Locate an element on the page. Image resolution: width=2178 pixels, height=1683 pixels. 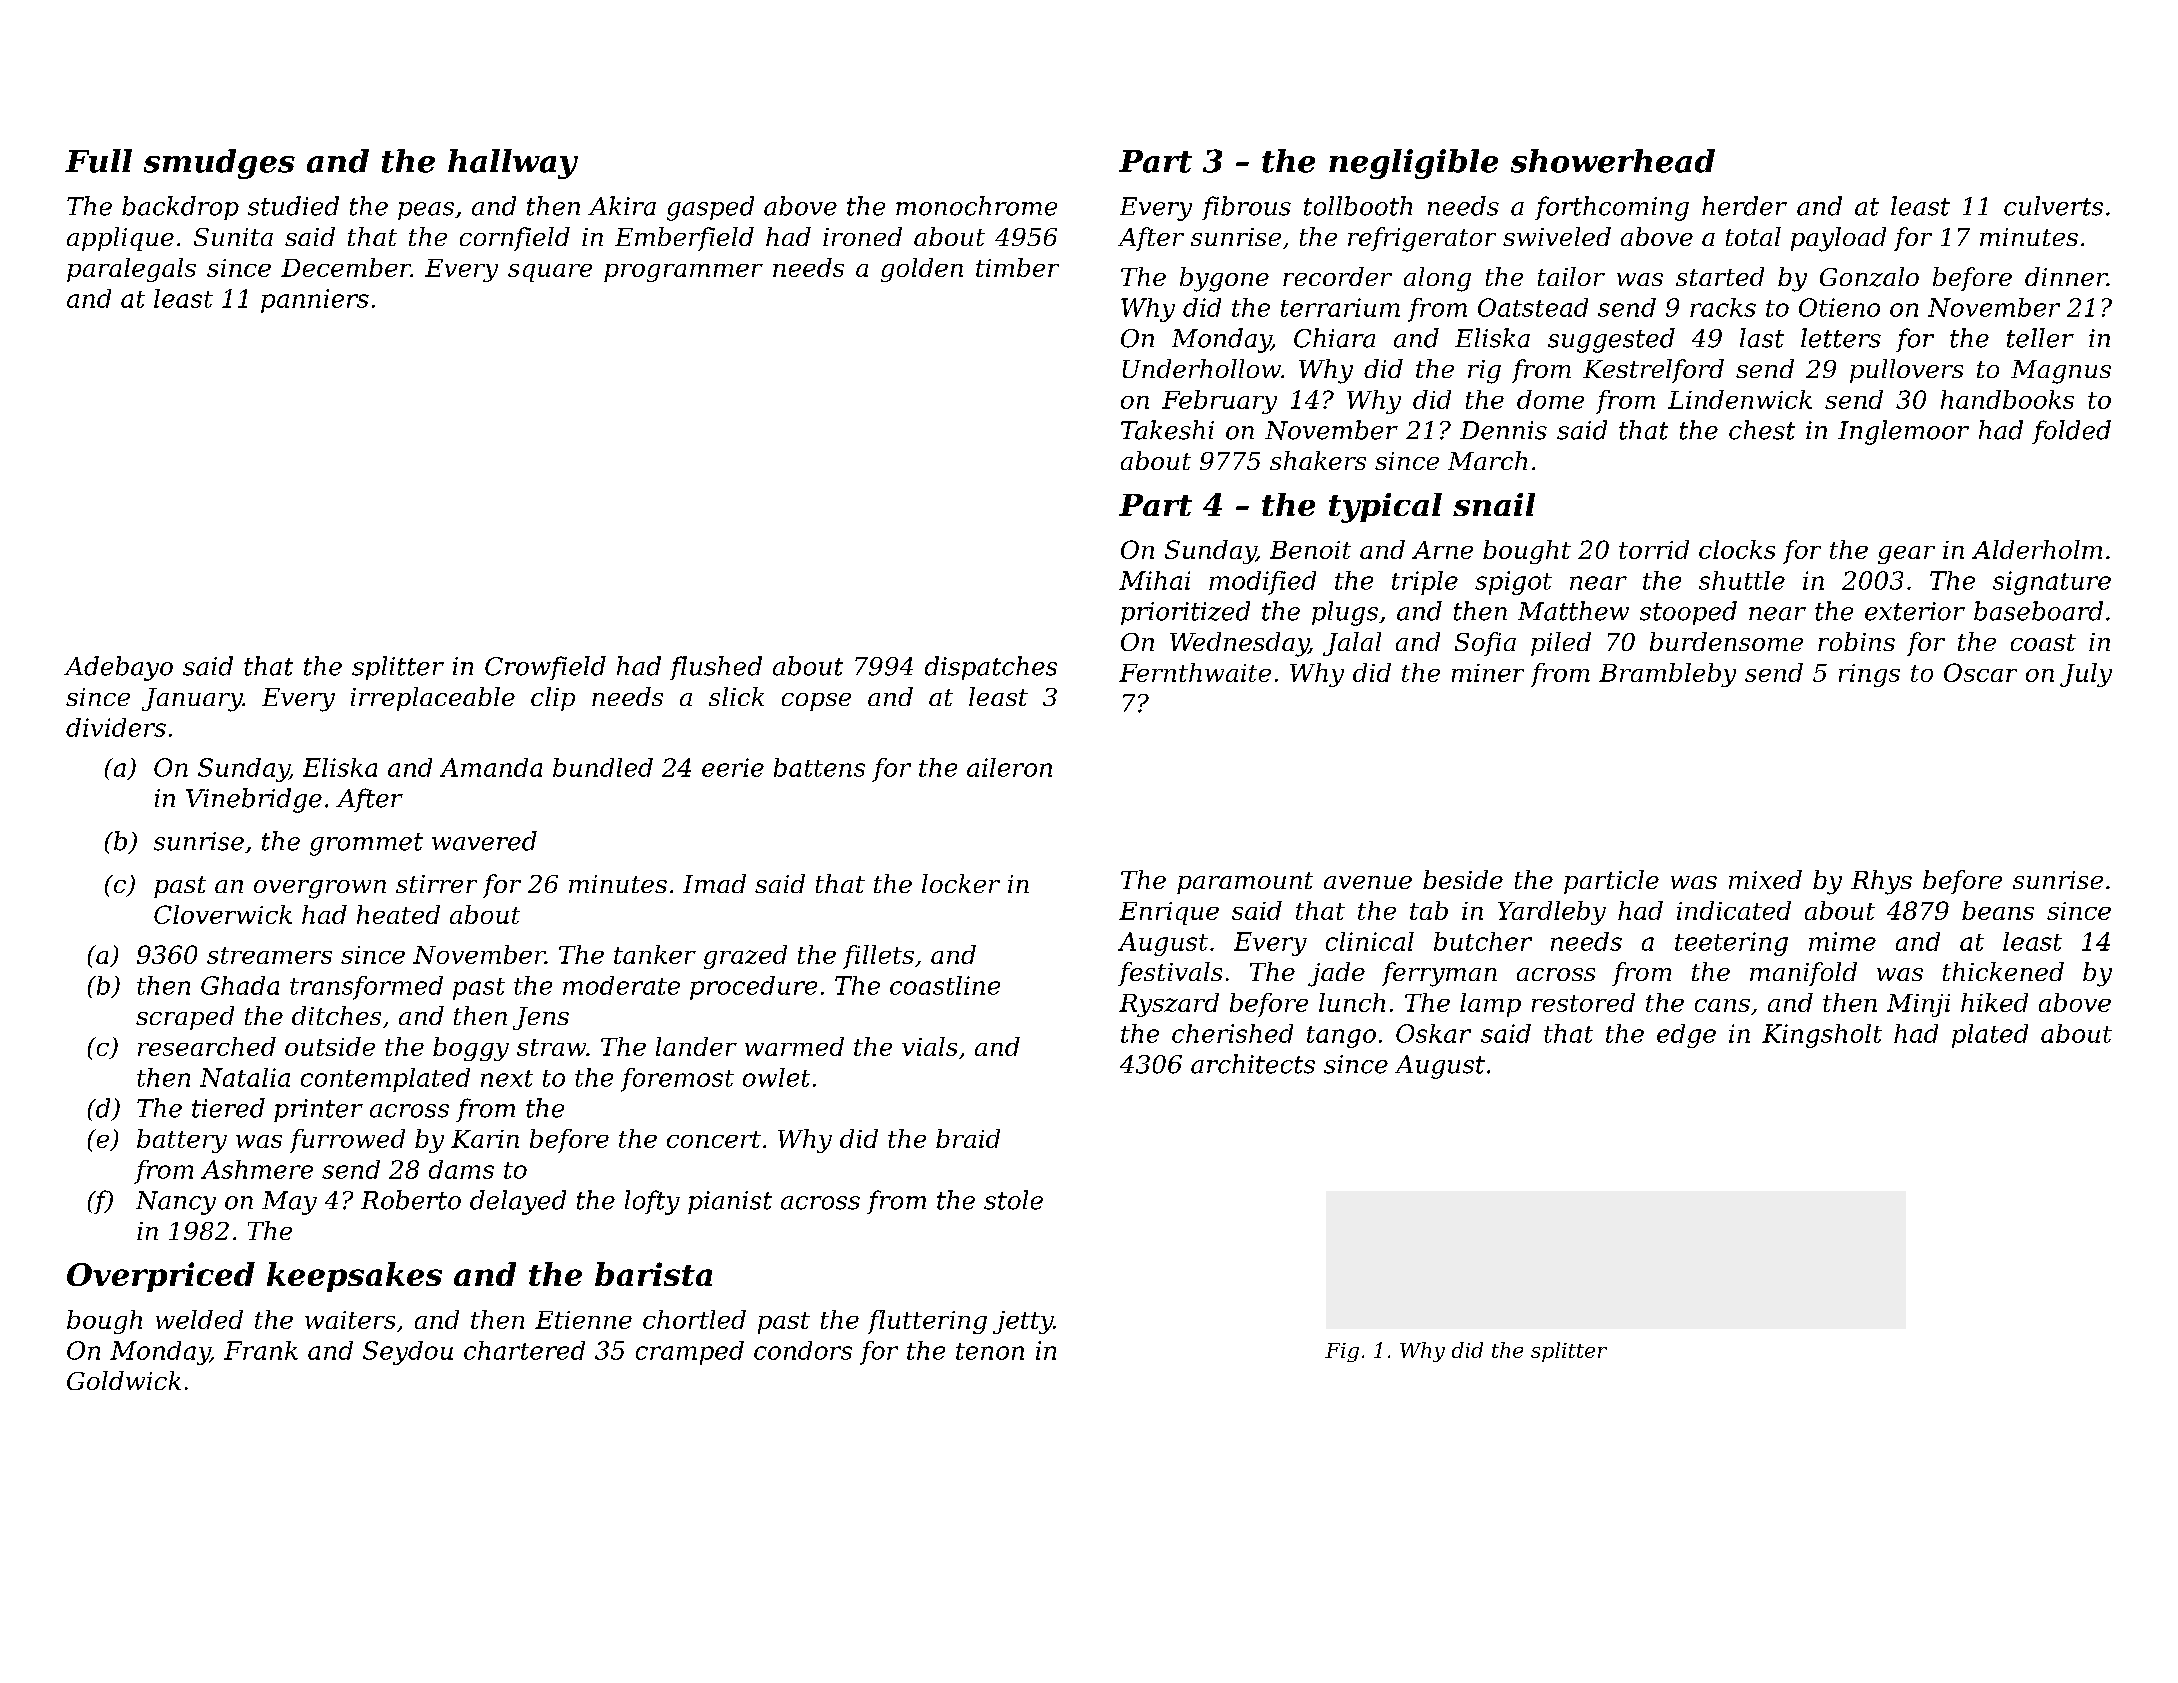
Oscar is located at coordinates (1980, 672).
